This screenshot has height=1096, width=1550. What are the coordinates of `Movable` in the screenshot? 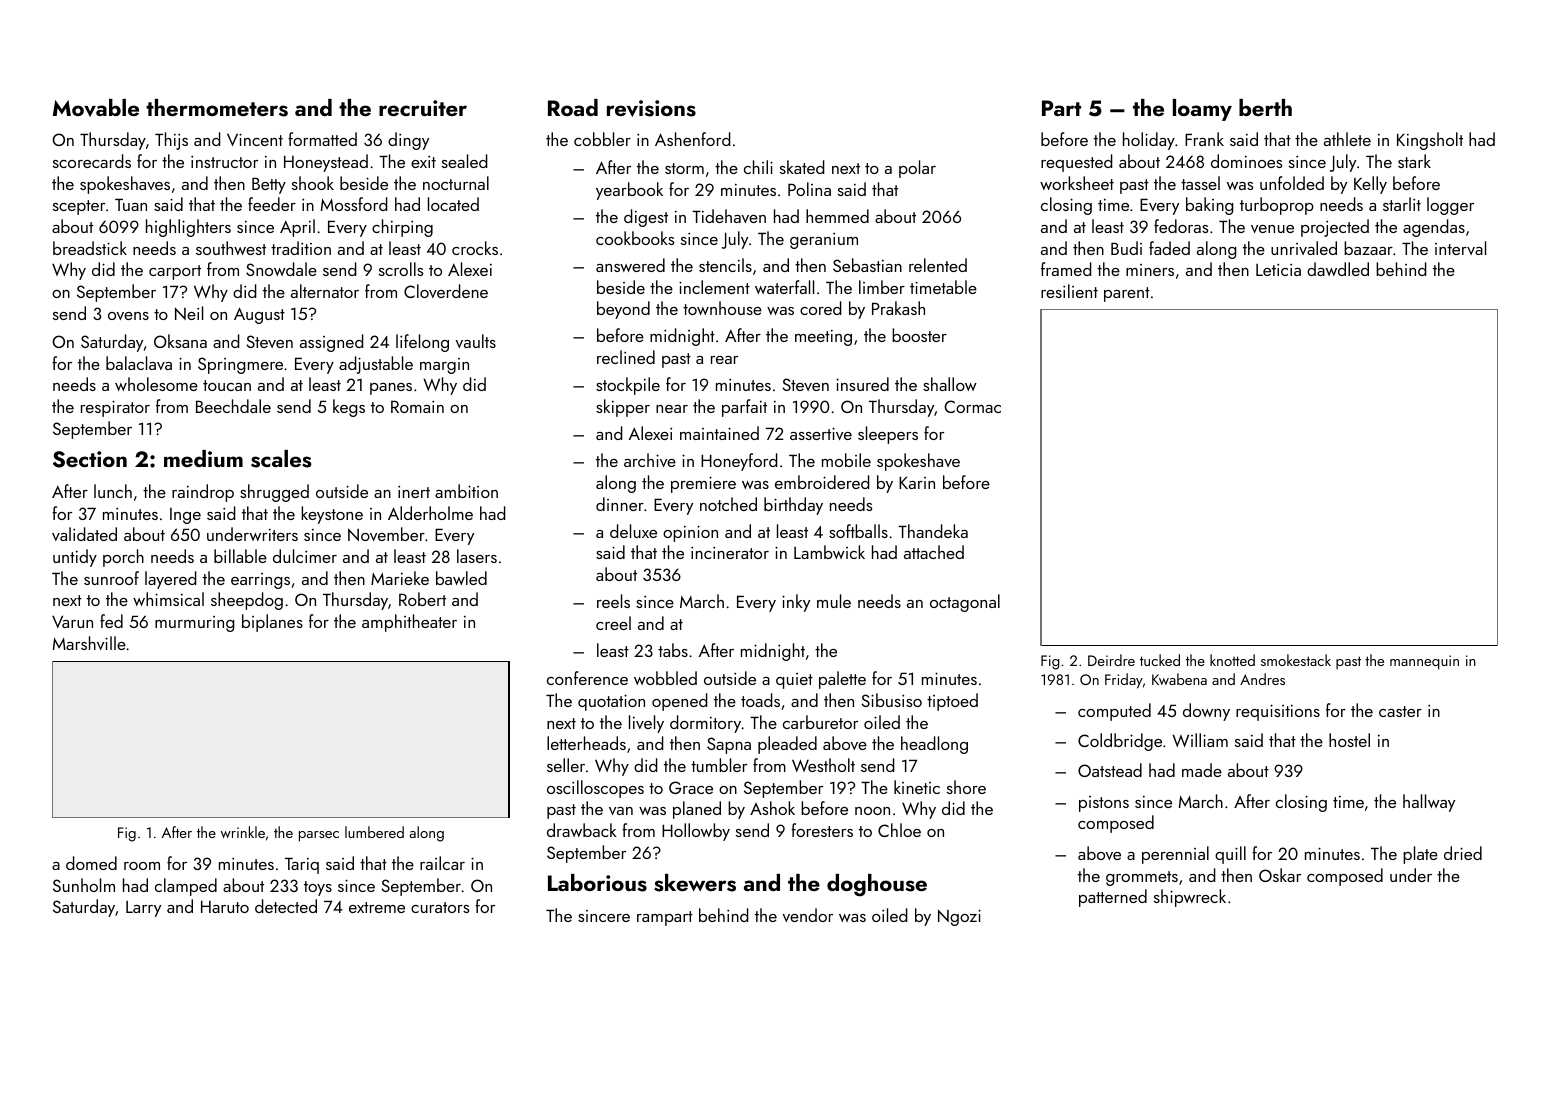 It's located at (96, 108).
